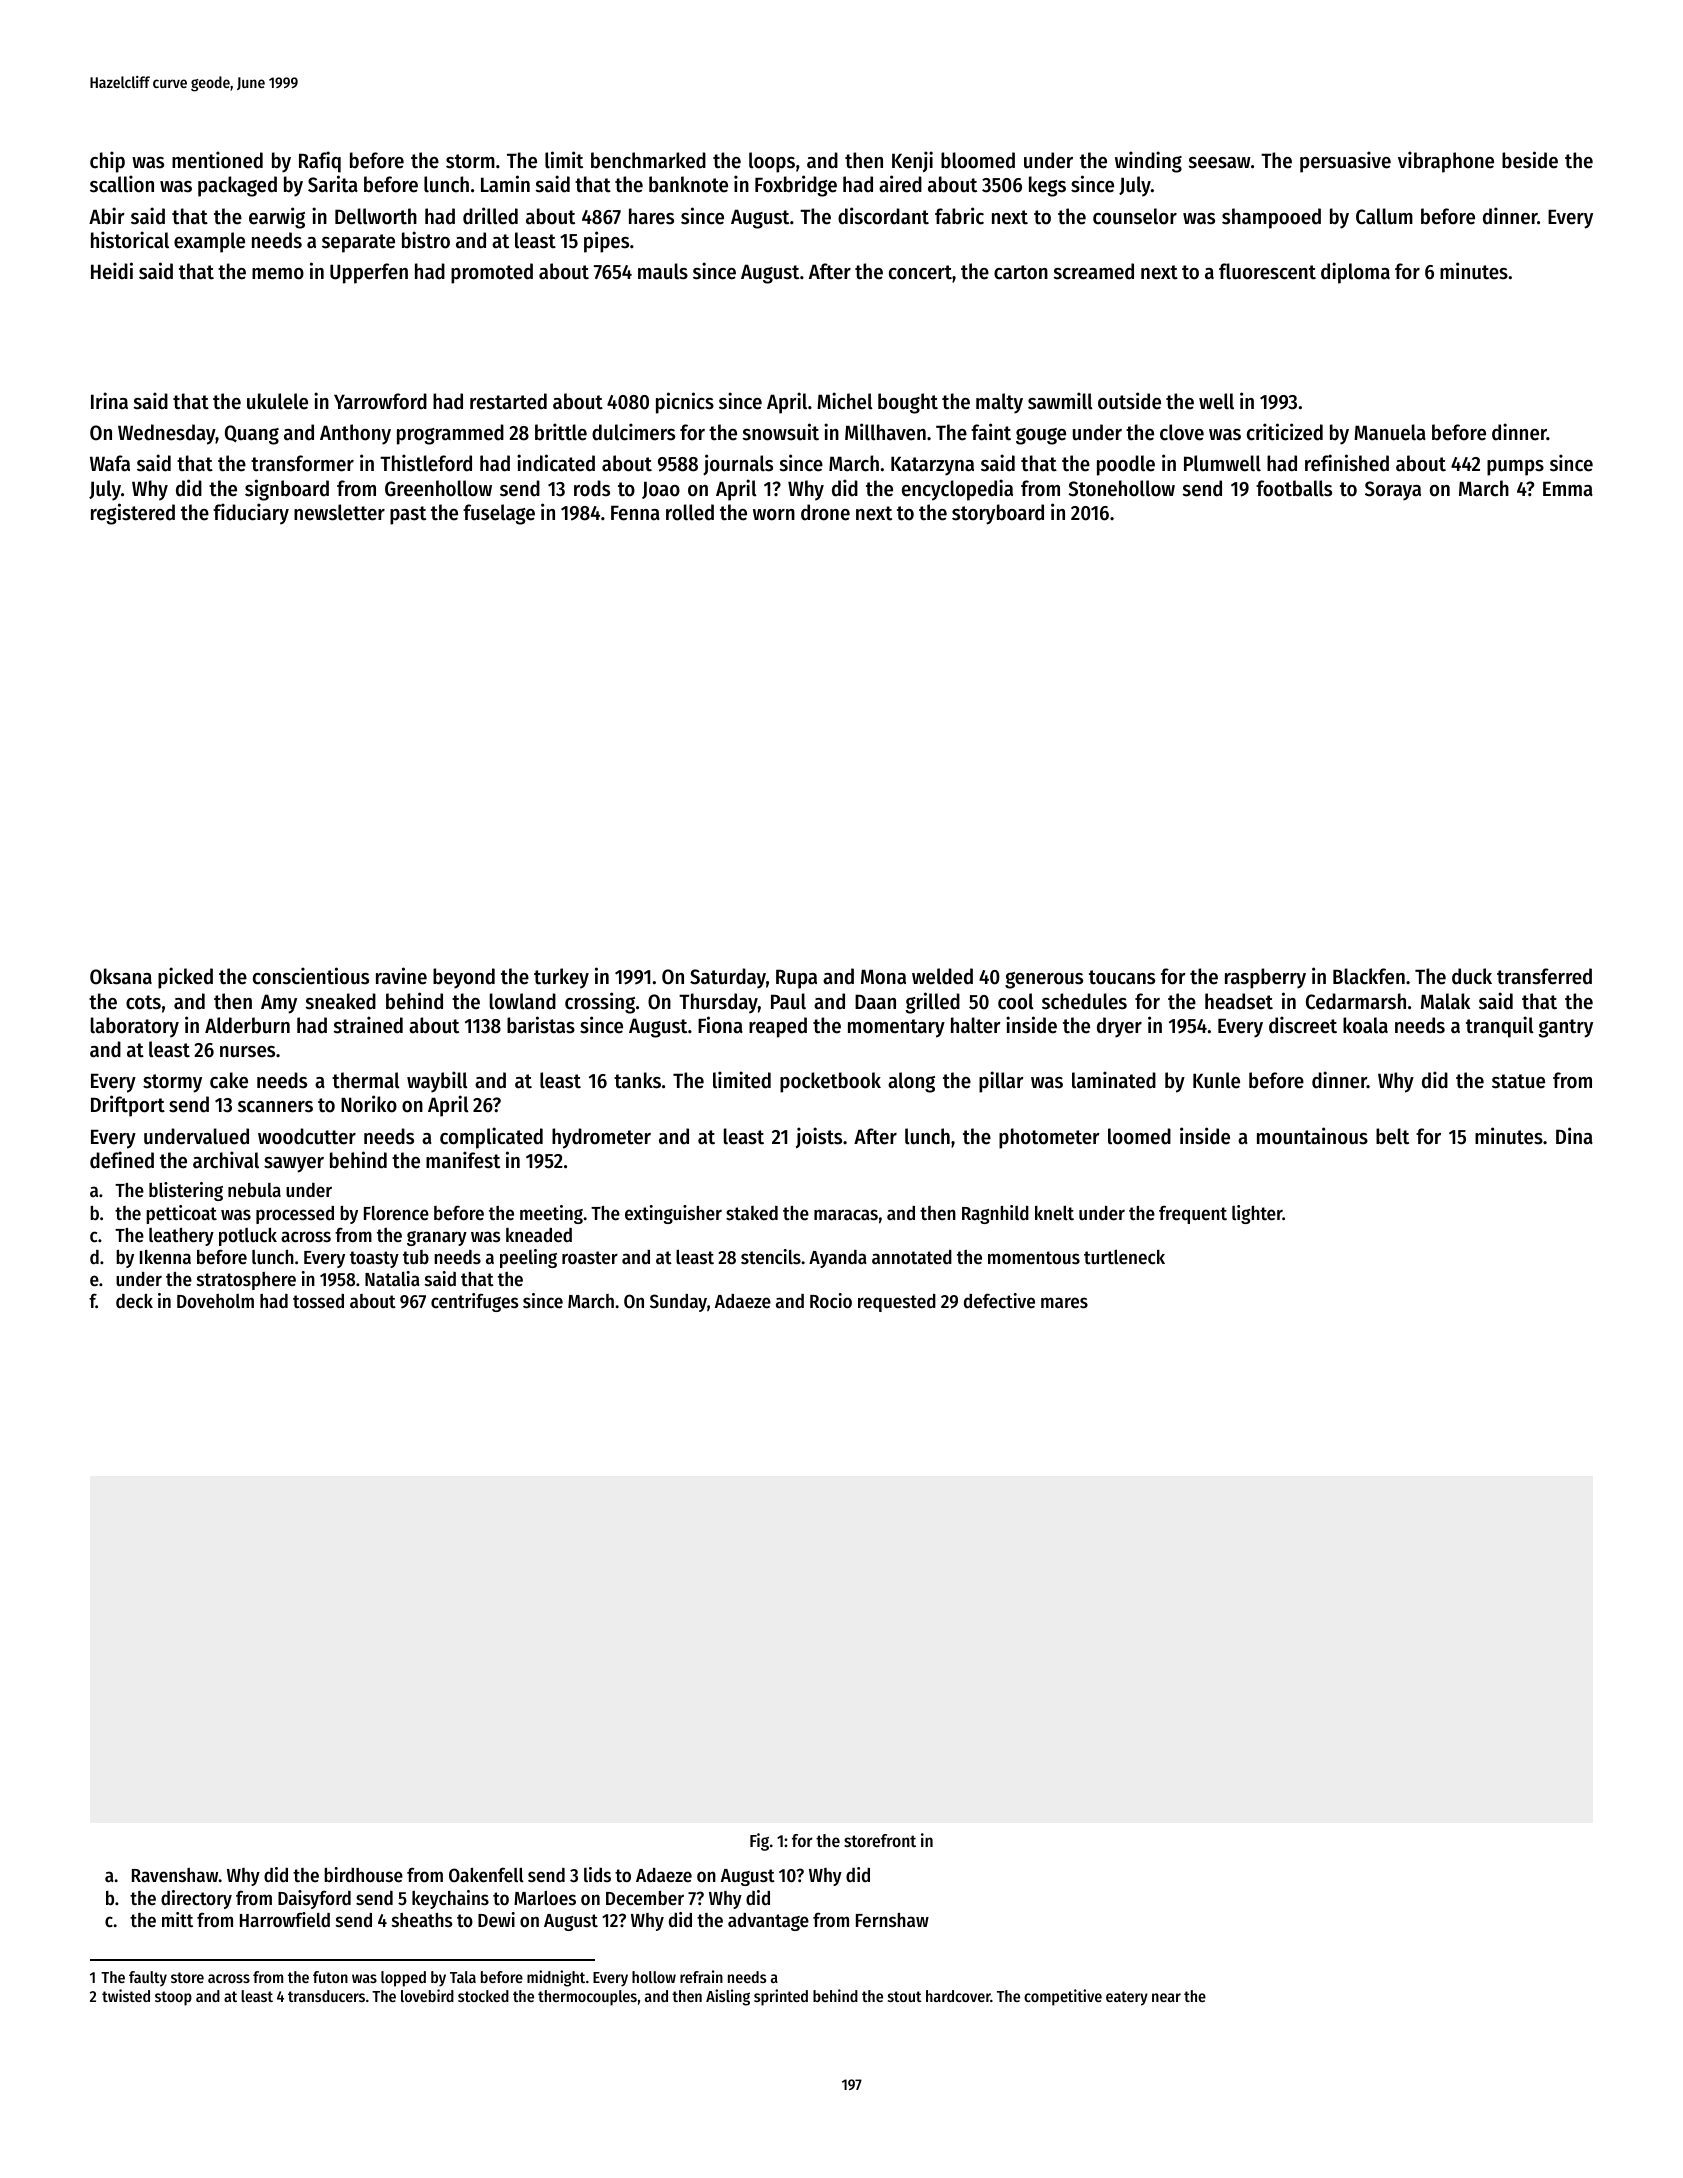  Describe the element at coordinates (1122, 977) in the screenshot. I see `toucans` at that location.
